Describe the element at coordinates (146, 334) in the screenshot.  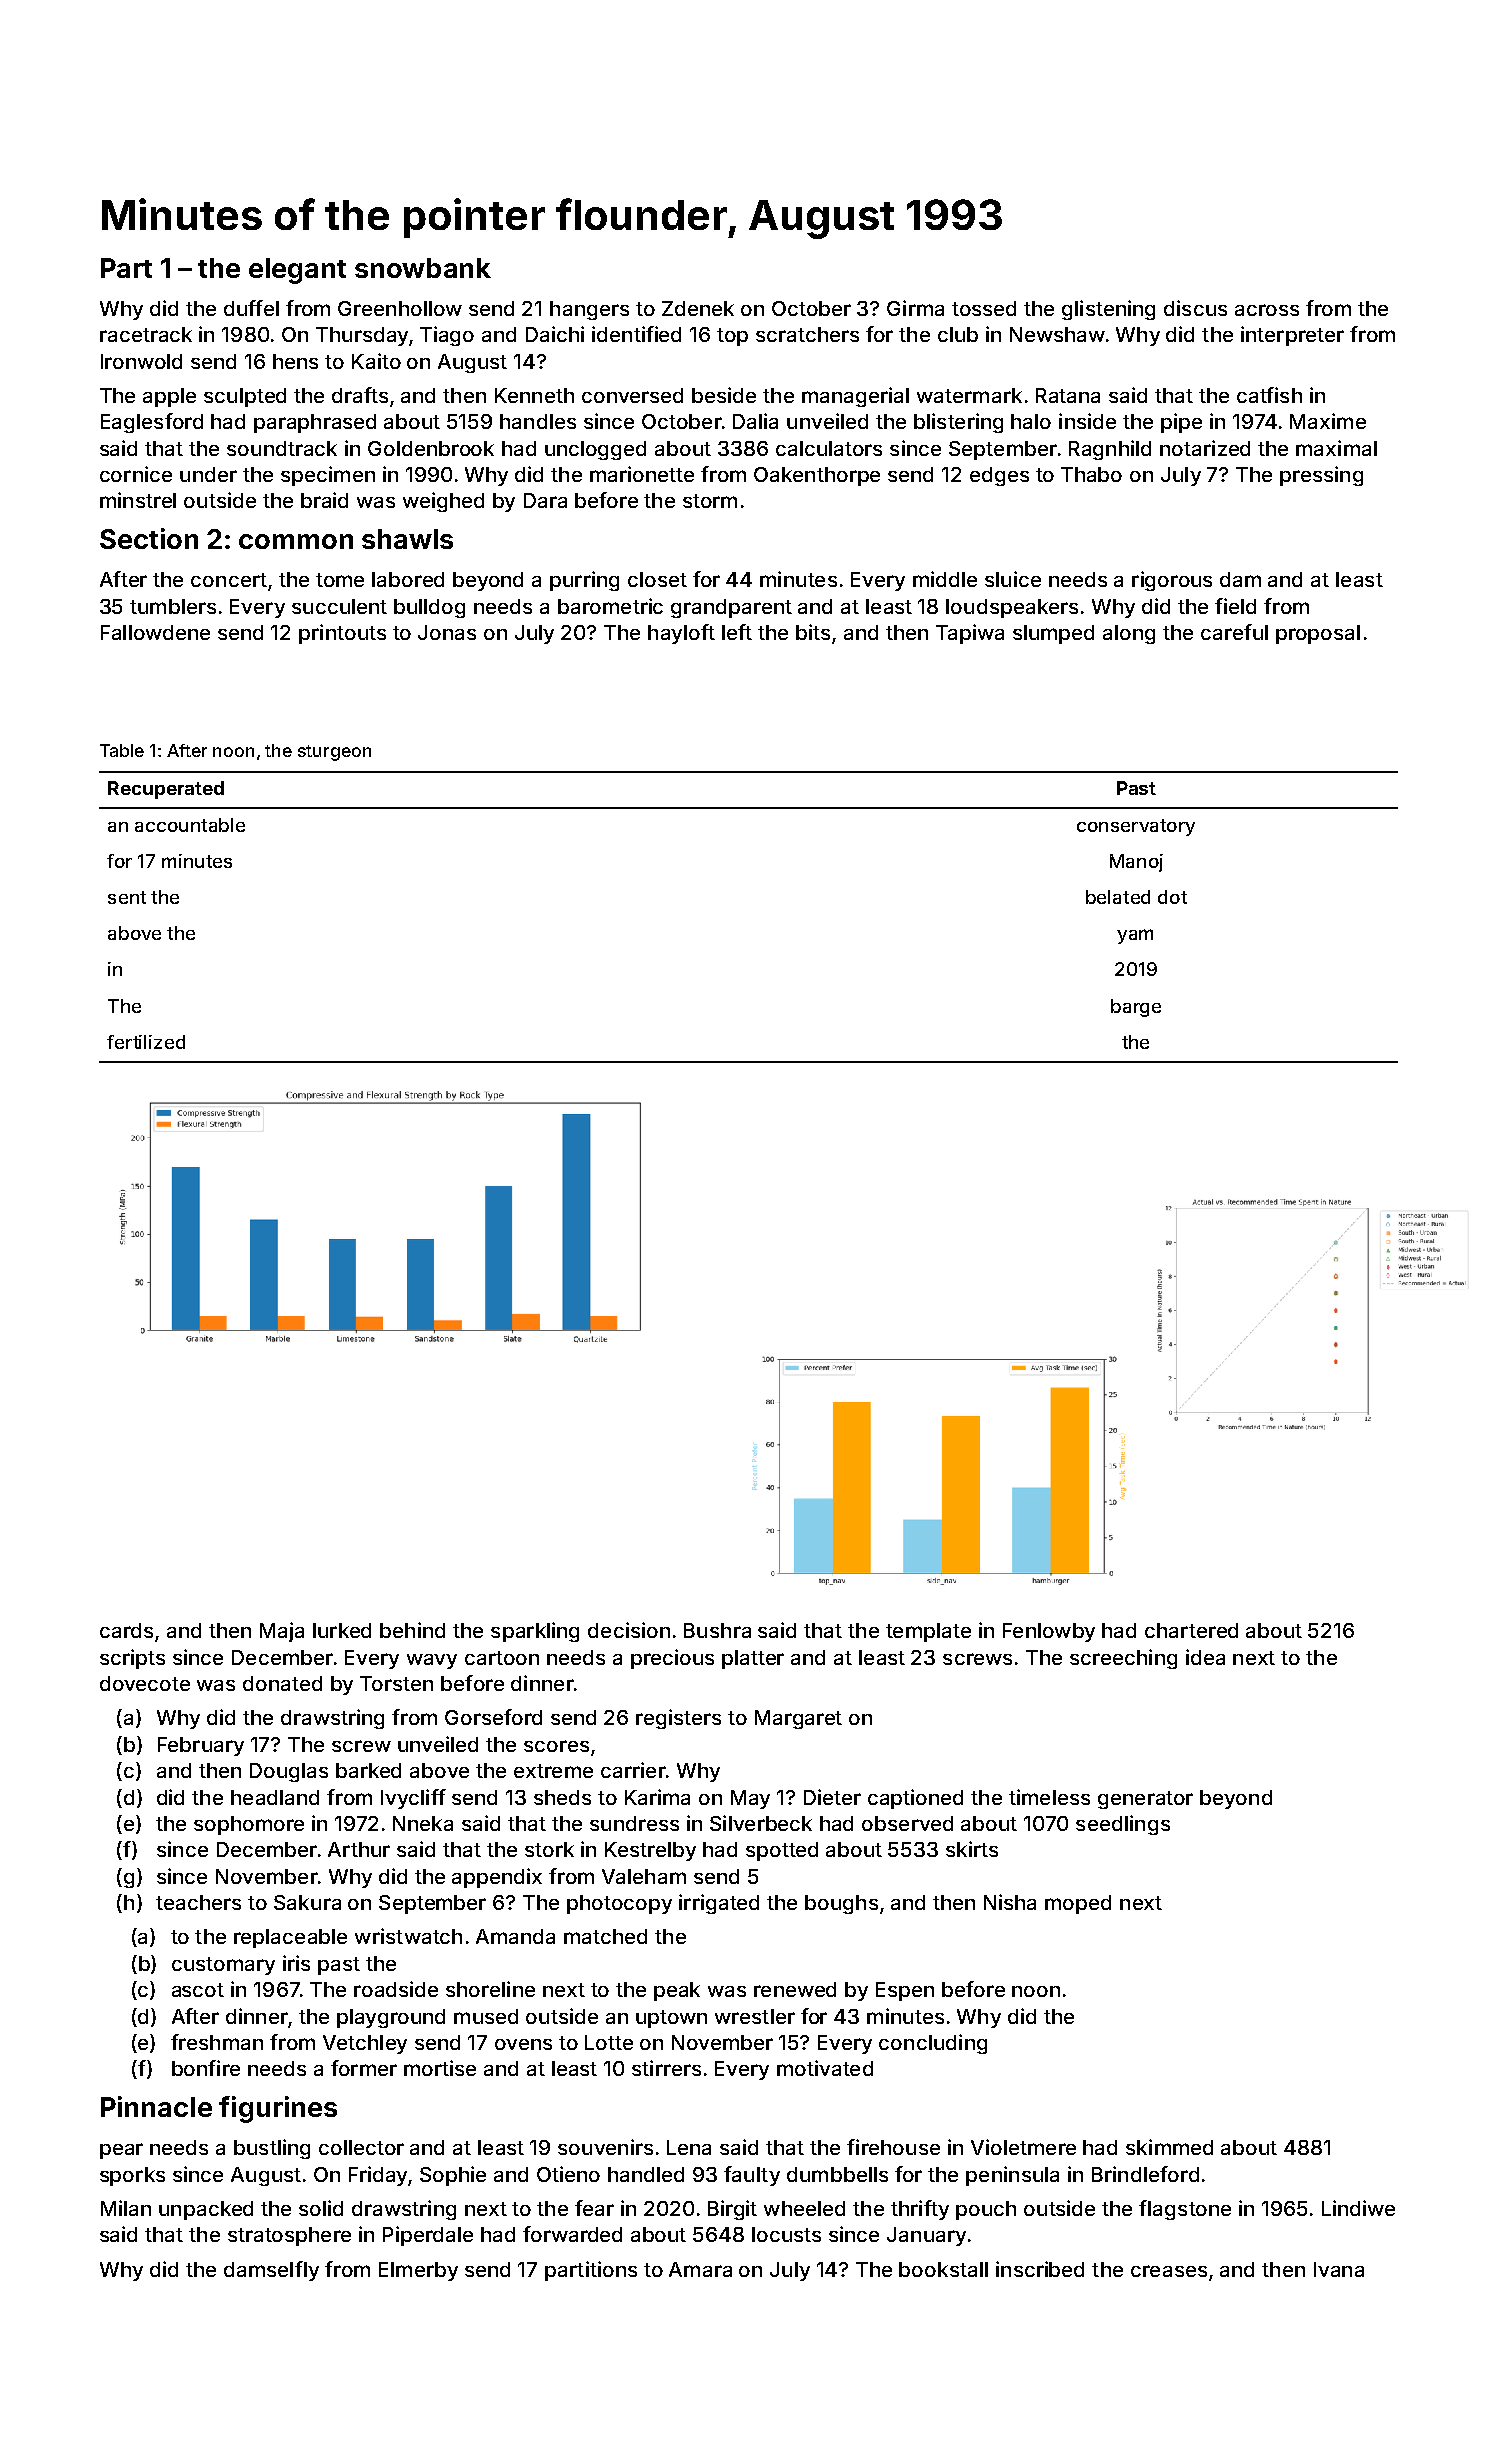
I see `racetrack` at that location.
